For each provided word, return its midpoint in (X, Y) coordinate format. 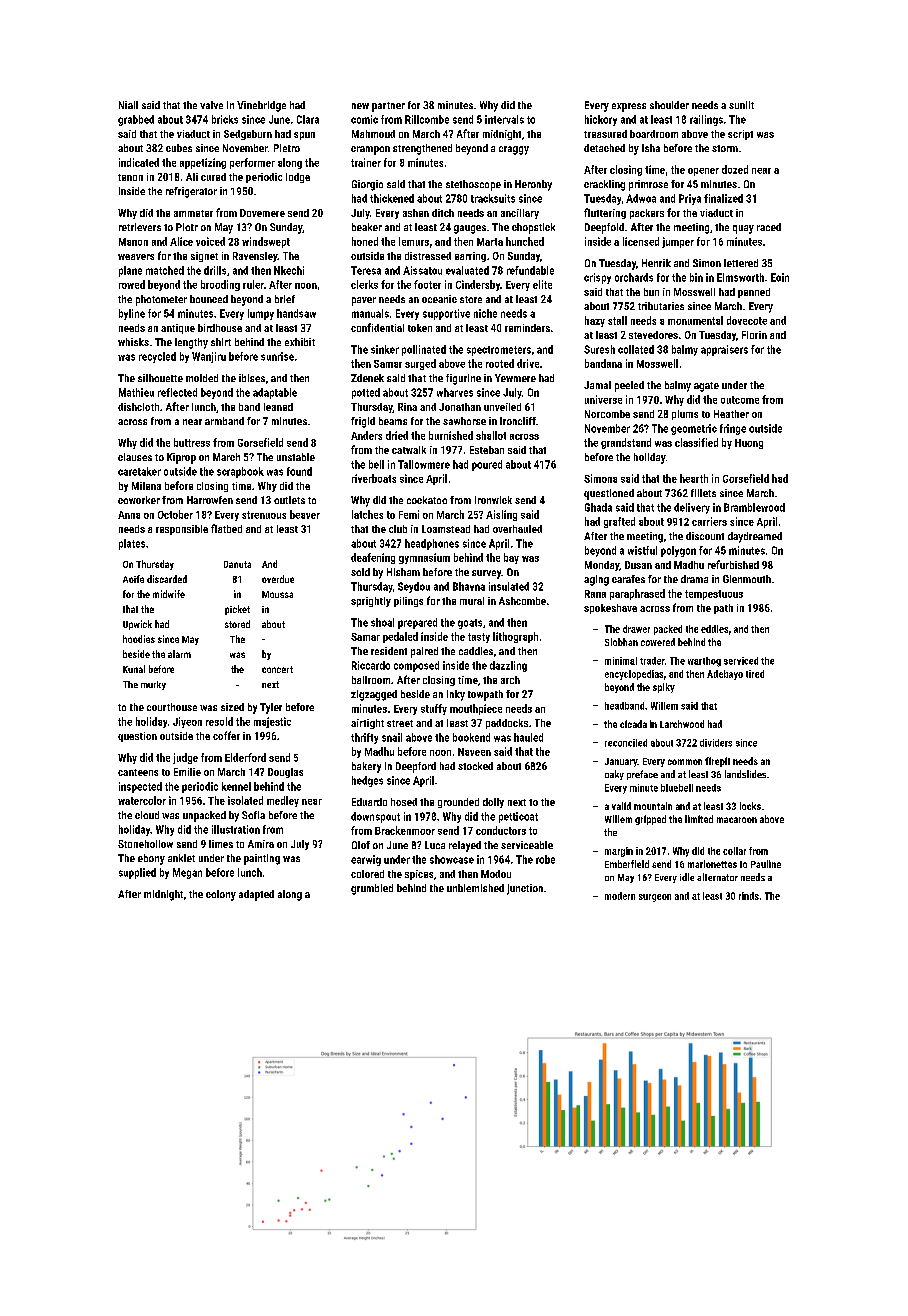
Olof (361, 845)
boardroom (654, 134)
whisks (133, 342)
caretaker (139, 471)
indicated (139, 162)
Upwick (137, 625)
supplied (137, 873)
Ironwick (493, 500)
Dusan (638, 565)
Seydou (414, 587)
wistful (642, 550)
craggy (514, 150)
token (420, 328)
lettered (741, 263)
